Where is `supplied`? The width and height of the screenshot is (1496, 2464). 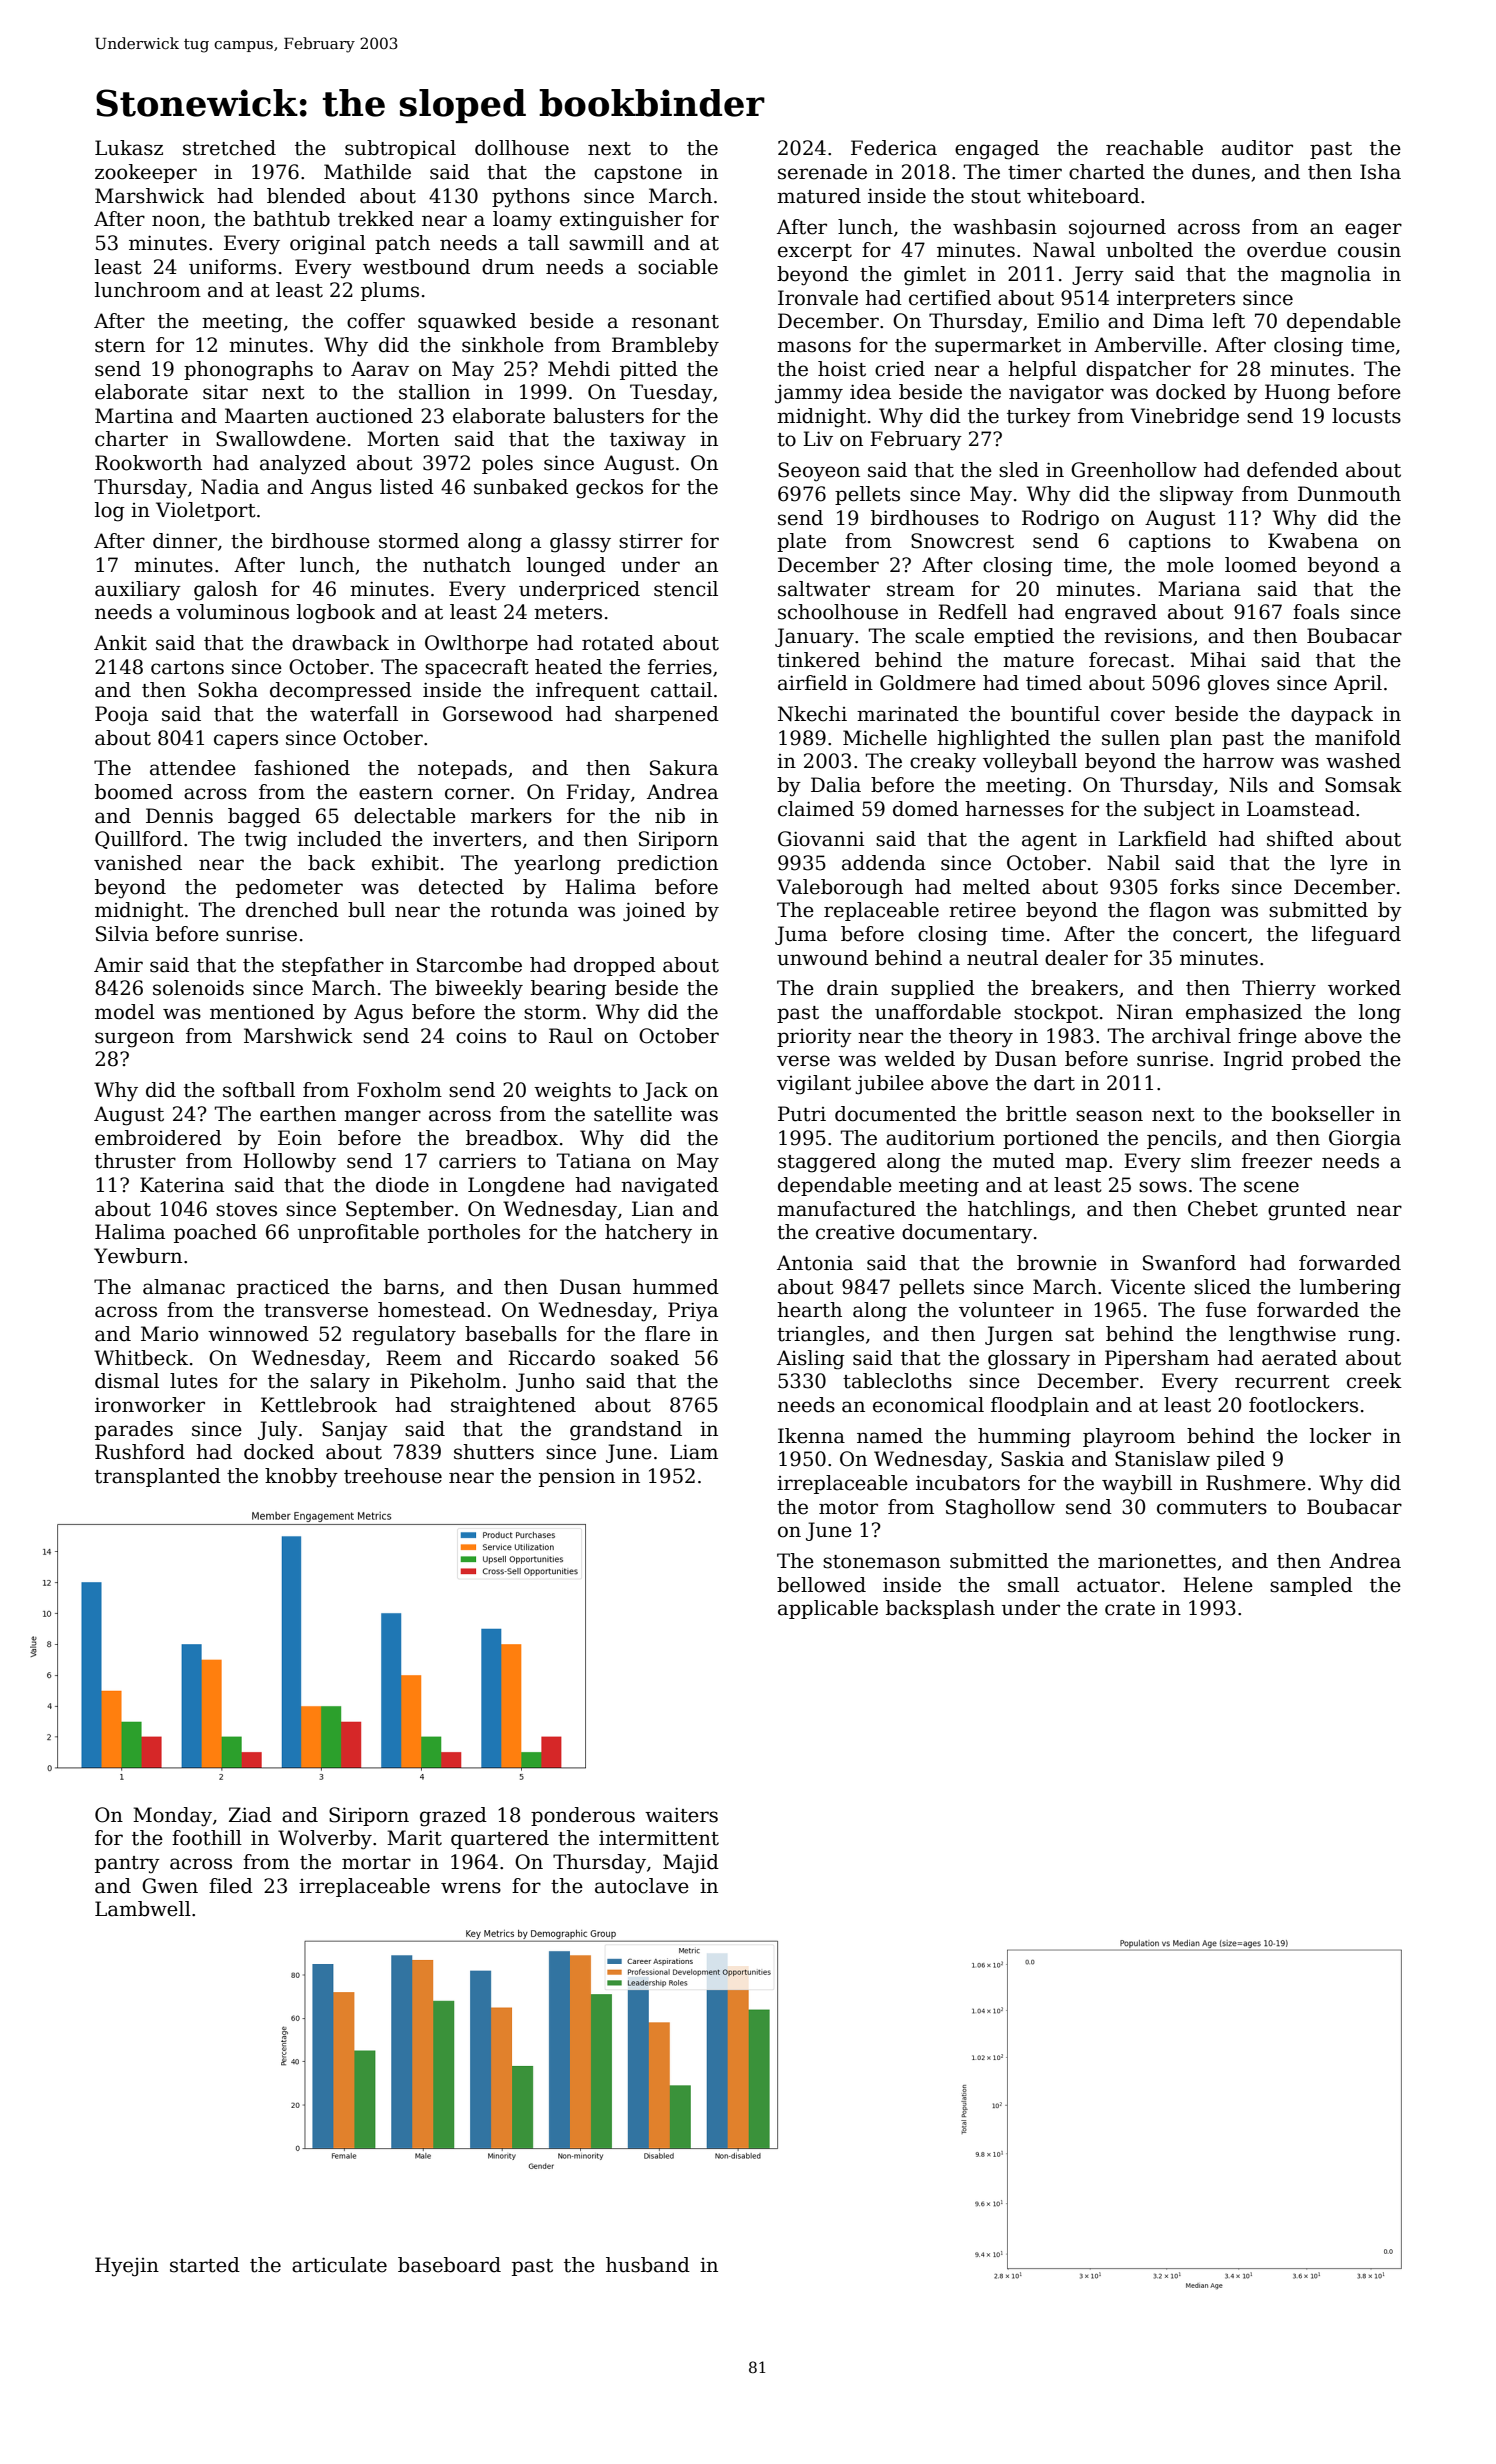
supplied is located at coordinates (933, 989).
